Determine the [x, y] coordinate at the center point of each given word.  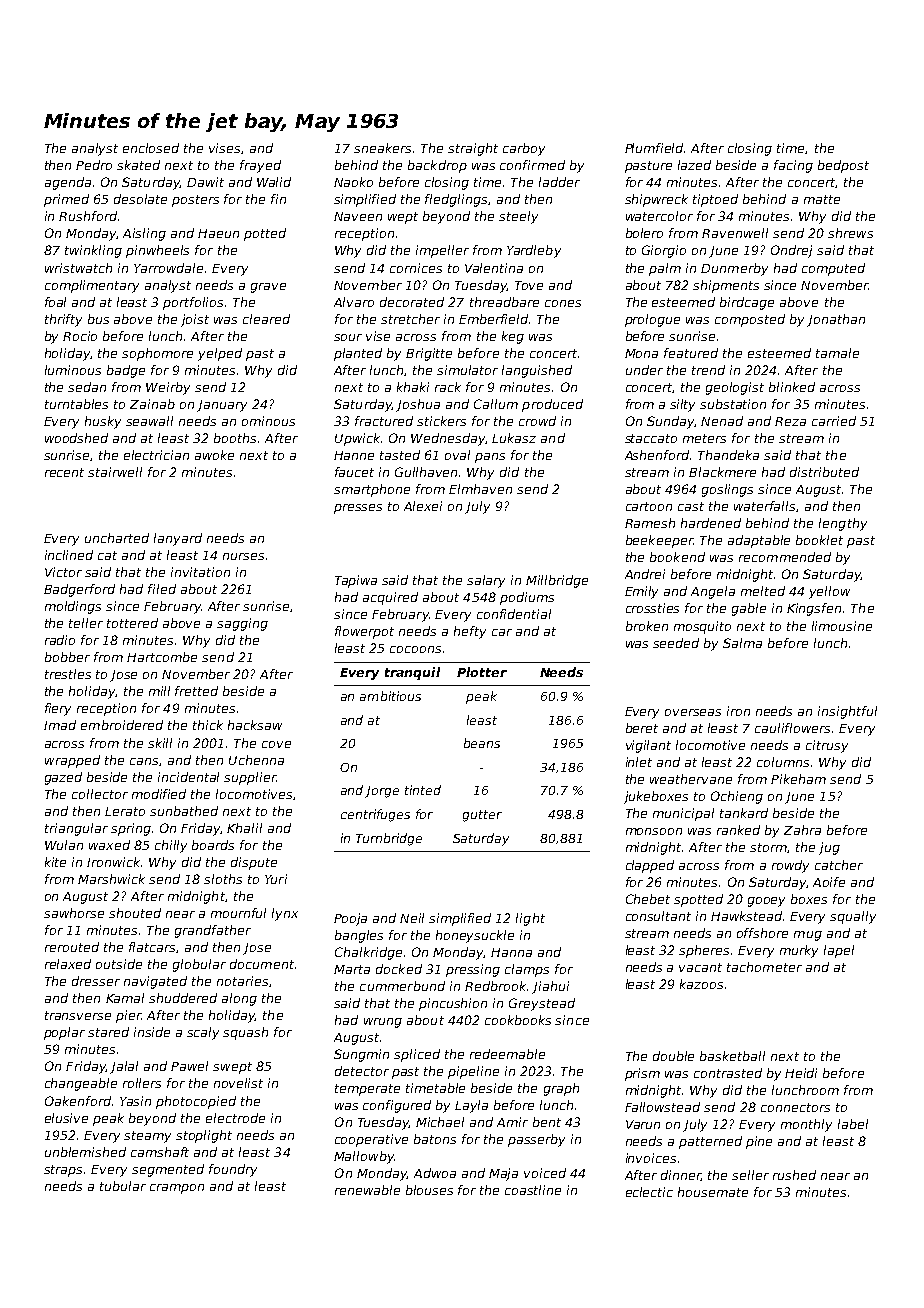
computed [833, 269]
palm [665, 269]
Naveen [358, 216]
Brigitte [429, 354]
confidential [514, 614]
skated [138, 165]
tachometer [764, 967]
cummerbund [402, 986]
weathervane [691, 779]
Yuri [276, 879]
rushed [794, 1175]
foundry [233, 1170]
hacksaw [255, 725]
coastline [533, 1190]
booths [235, 438]
